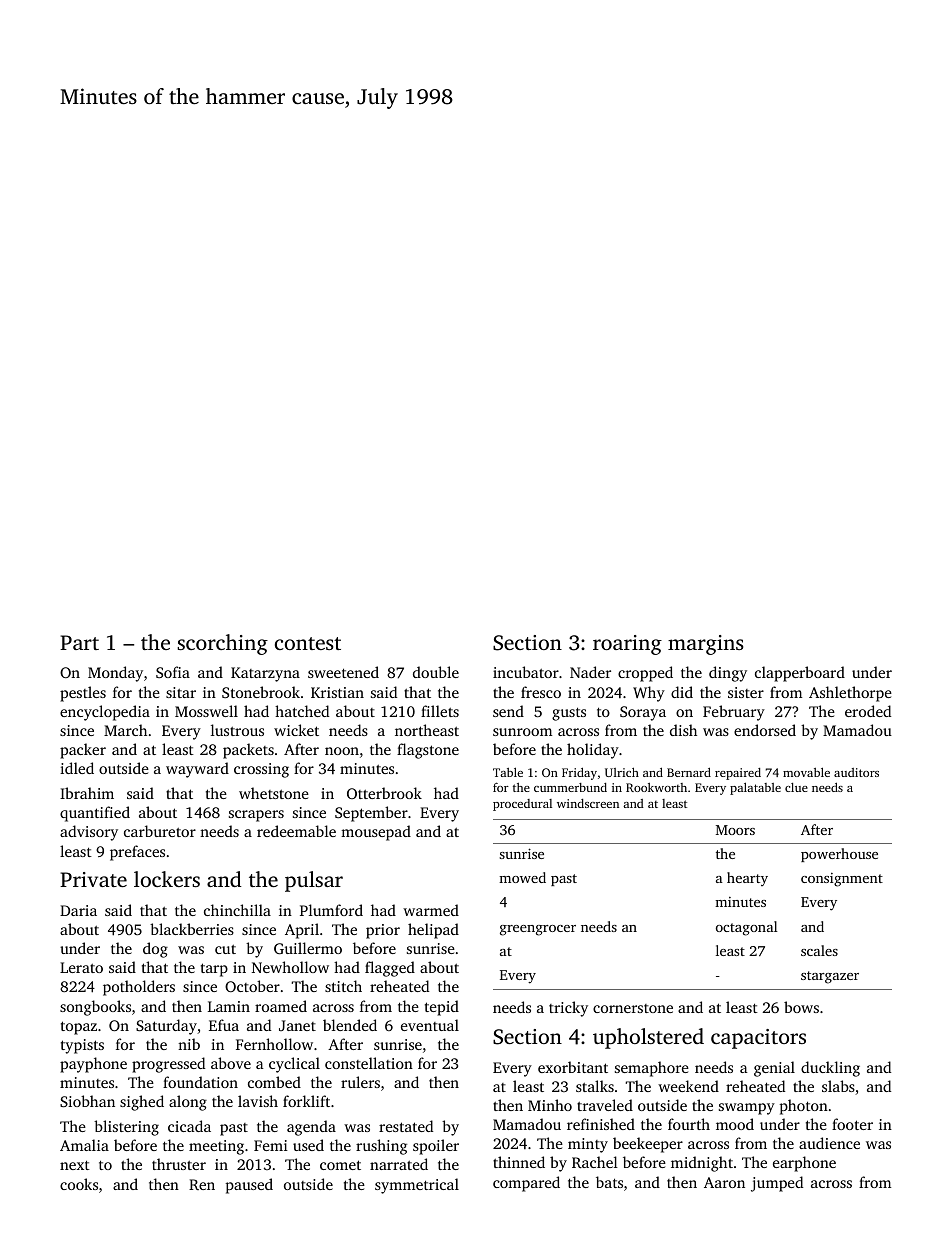 This image has width=952, height=1233. Describe the element at coordinates (627, 645) in the image. I see `roaring` at that location.
